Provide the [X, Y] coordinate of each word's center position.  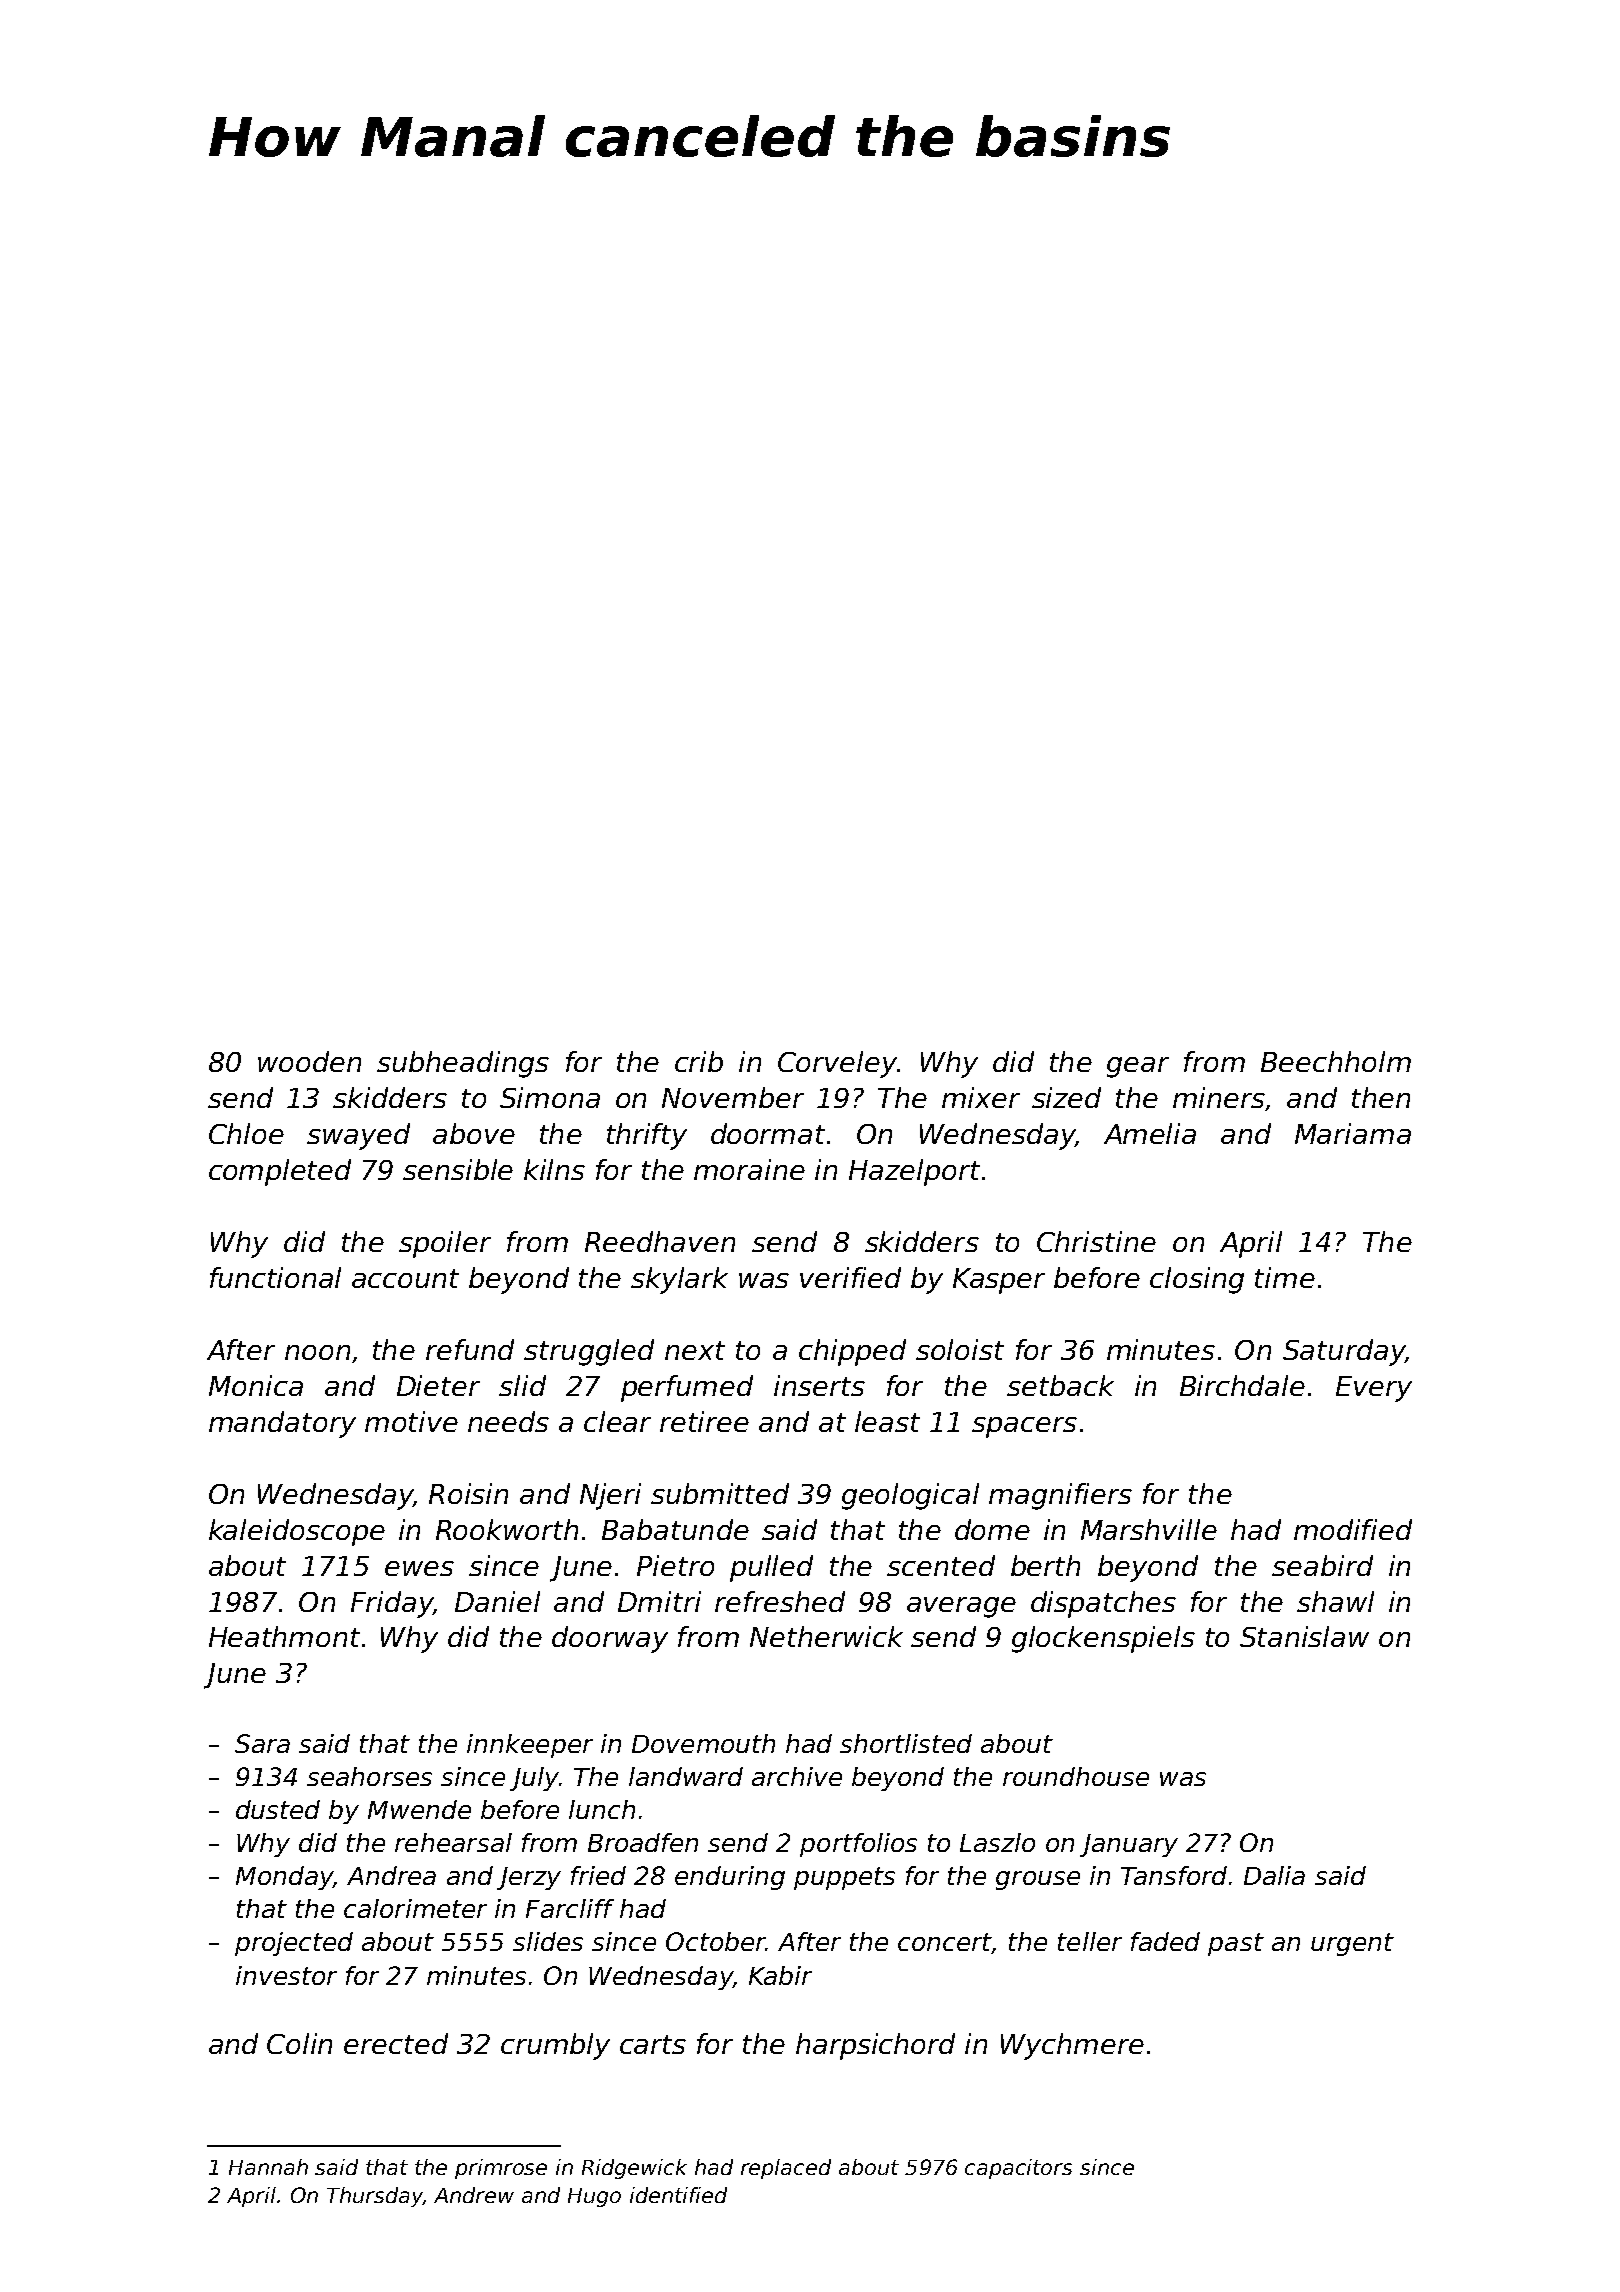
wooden [309, 1061]
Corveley [837, 1064]
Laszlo [997, 1842]
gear [1138, 1067]
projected [294, 1944]
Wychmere [1072, 2046]
